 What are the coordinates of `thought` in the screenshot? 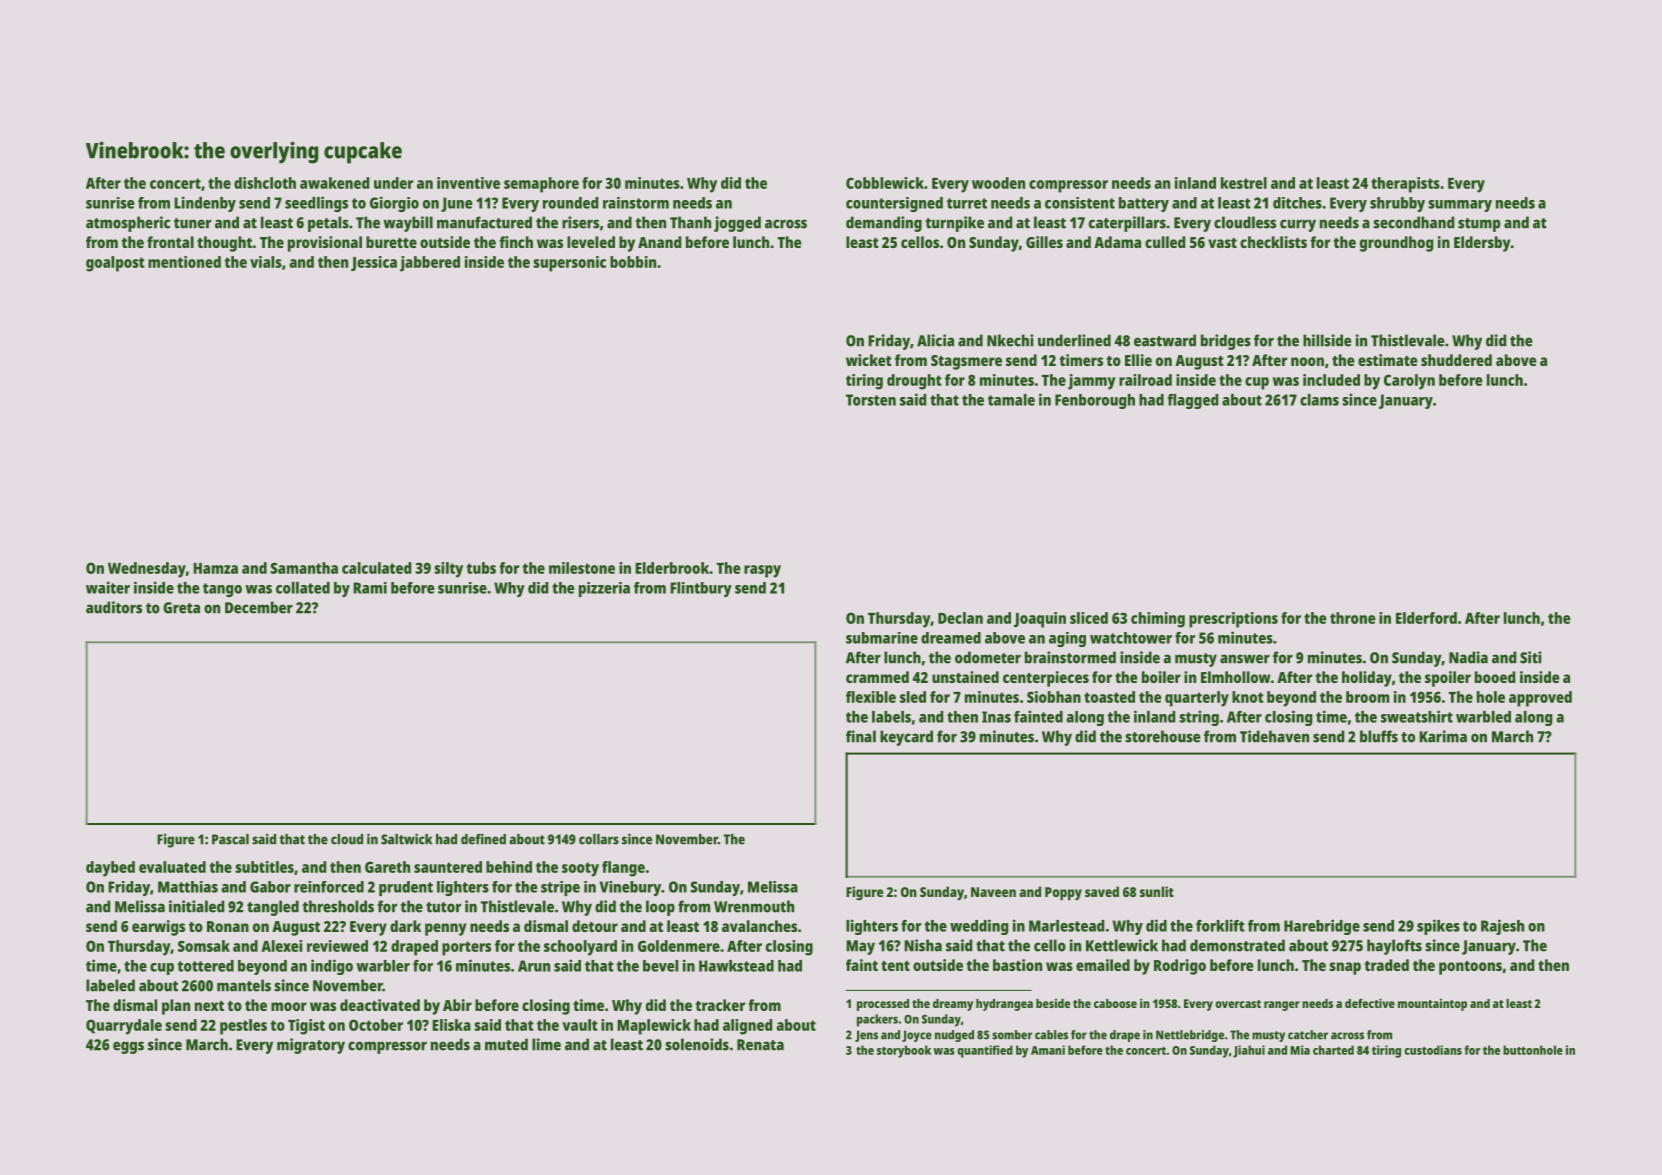 It's located at (224, 244).
